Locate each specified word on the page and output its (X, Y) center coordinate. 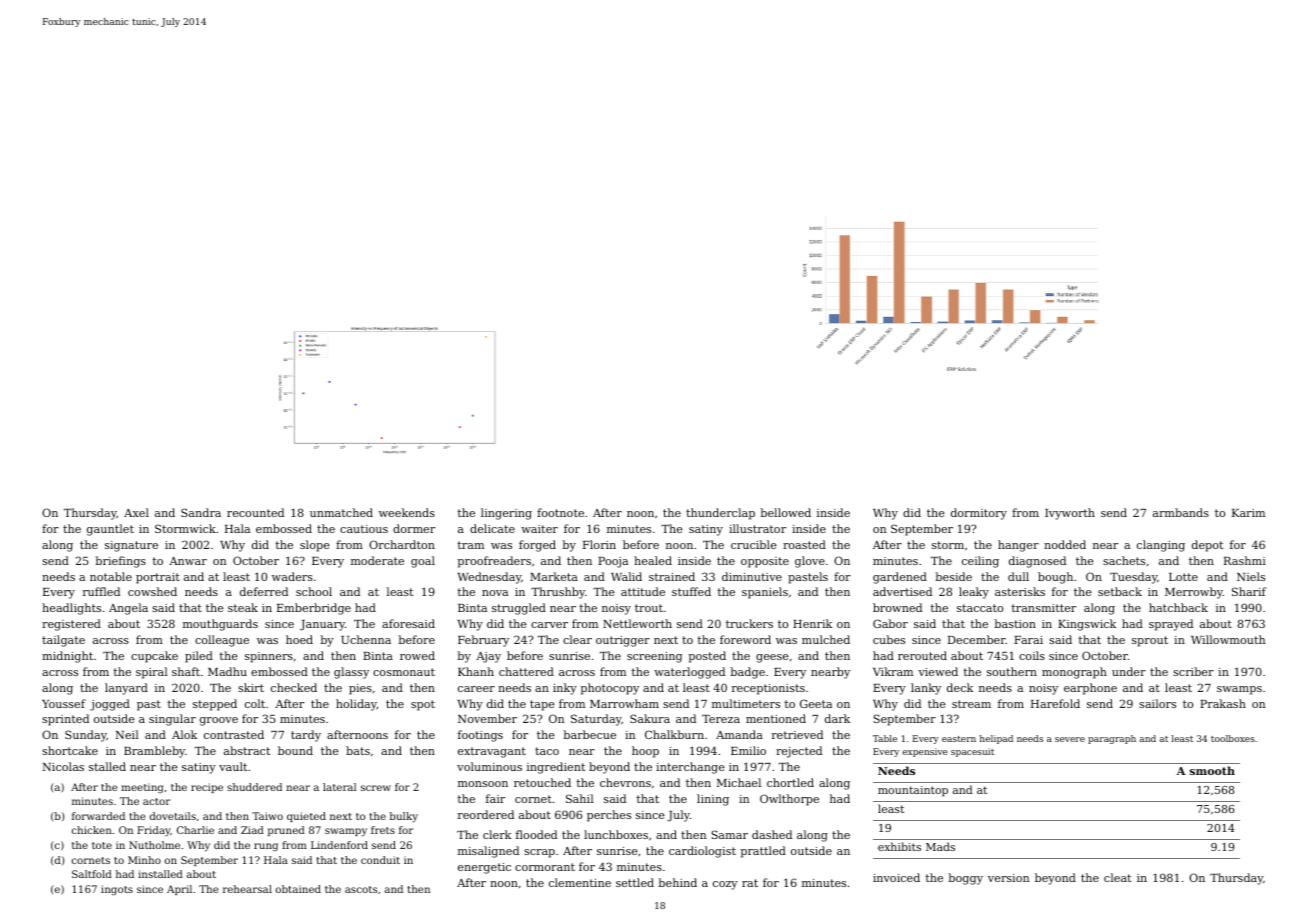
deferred (264, 591)
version (1009, 878)
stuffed (691, 591)
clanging (1161, 546)
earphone (1090, 689)
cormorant (545, 867)
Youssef (64, 703)
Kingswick (1087, 625)
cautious (364, 529)
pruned (286, 831)
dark (837, 718)
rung (266, 847)
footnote (560, 512)
